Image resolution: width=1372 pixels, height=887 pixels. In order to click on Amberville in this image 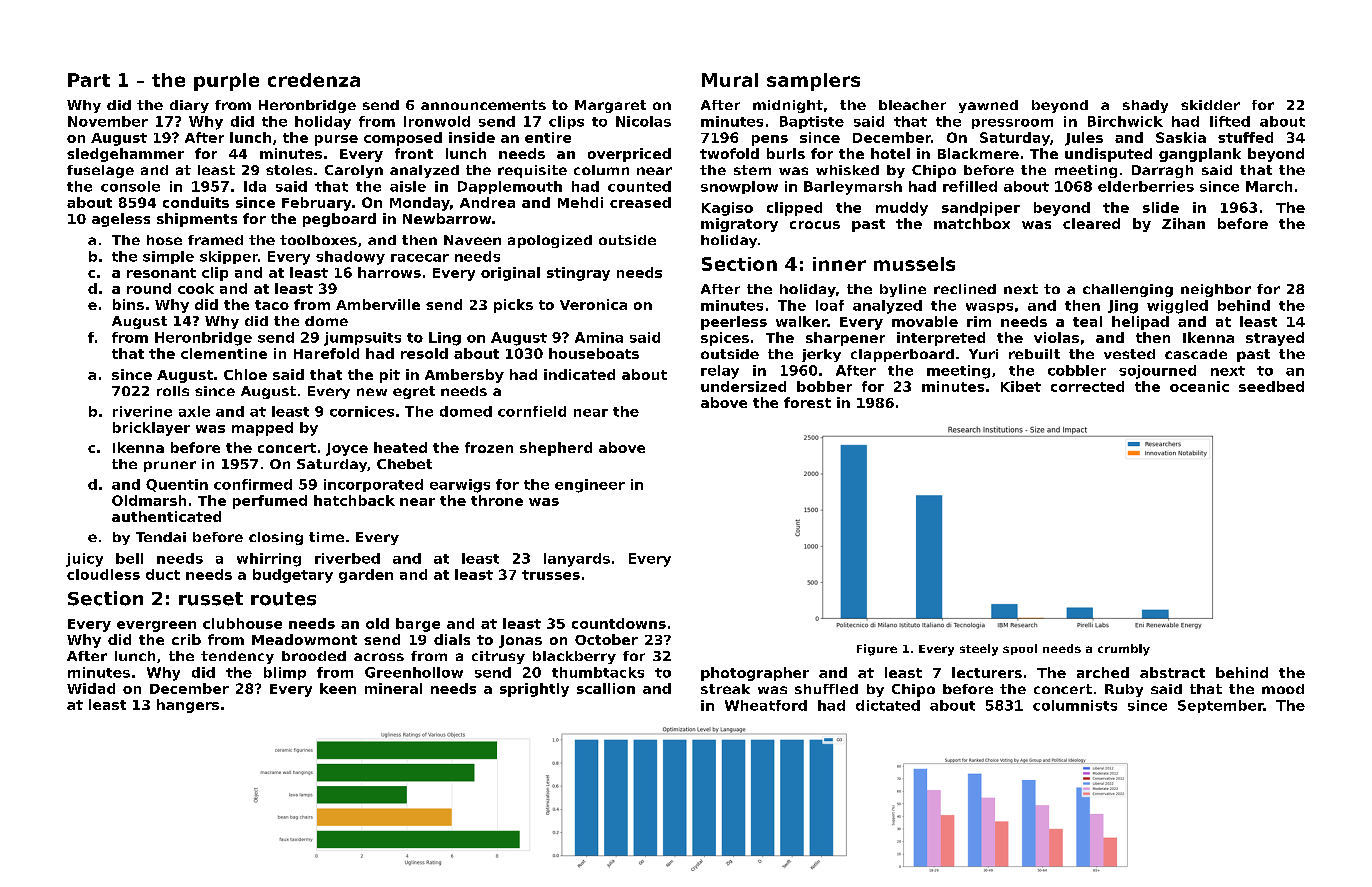, I will do `click(378, 304)`.
